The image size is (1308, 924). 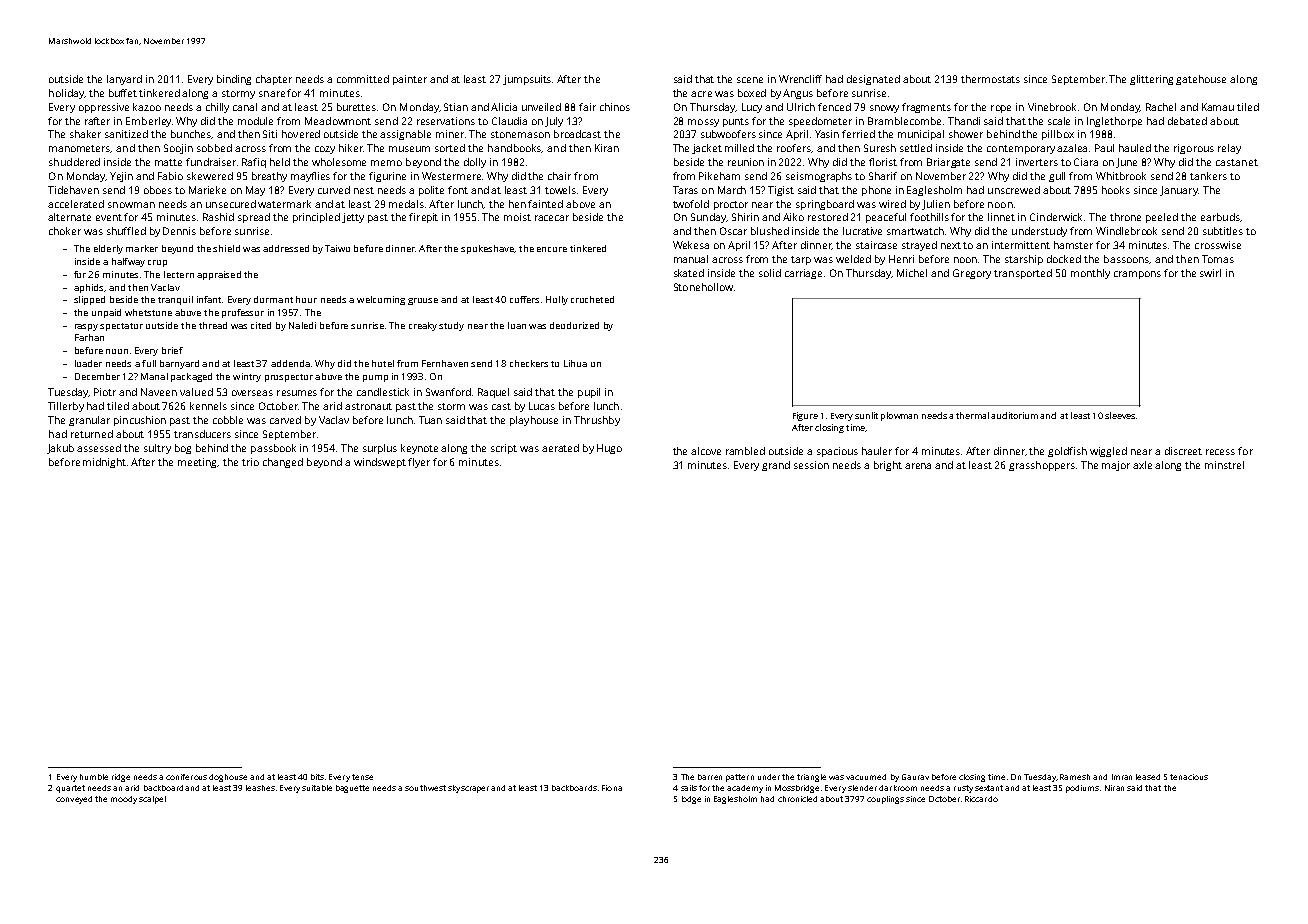 I want to click on jumpsuits, so click(x=527, y=80).
